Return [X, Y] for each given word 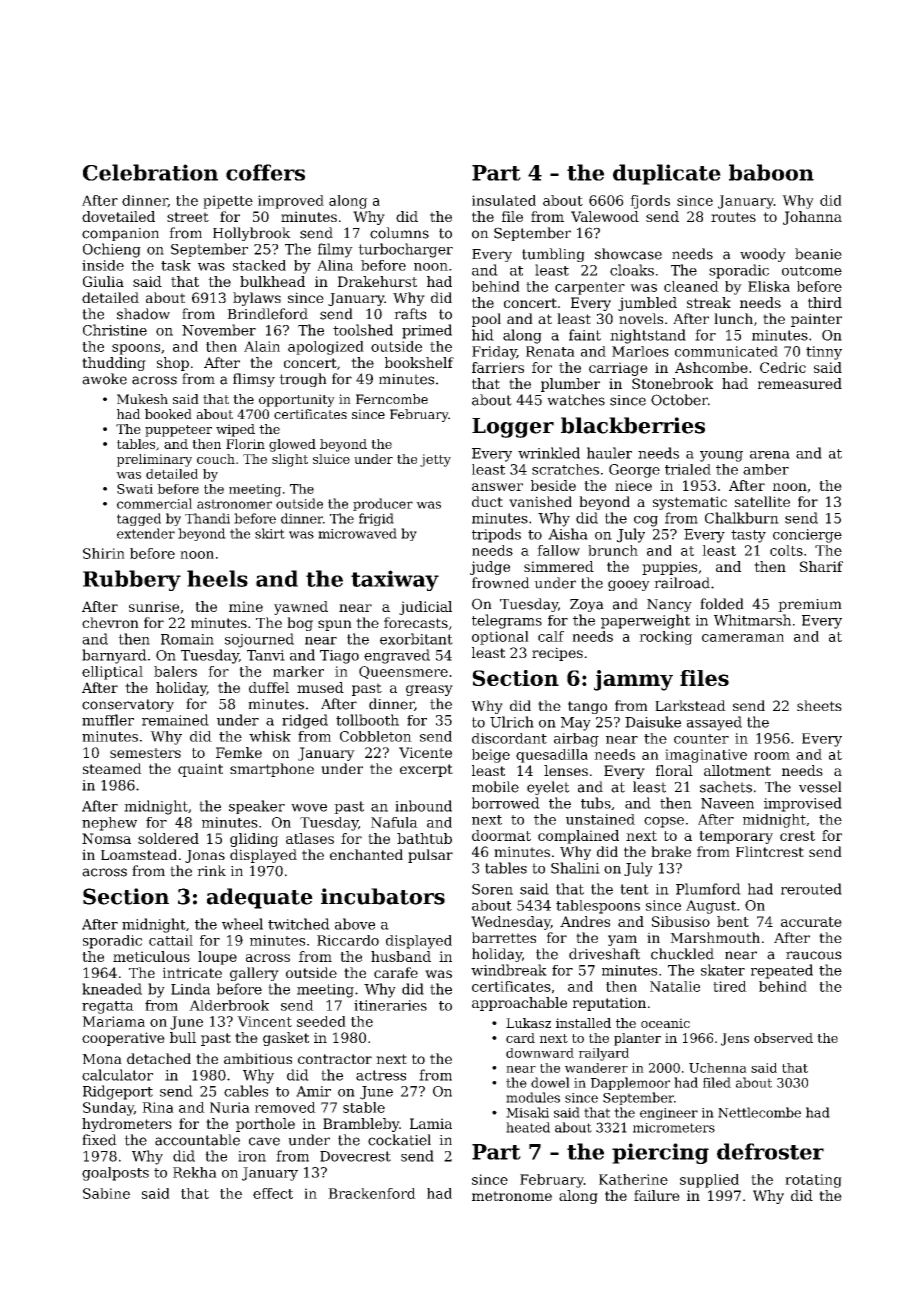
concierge [807, 536]
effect [273, 1193]
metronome [512, 1196]
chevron [110, 622]
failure [657, 1195]
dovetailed [118, 216]
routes [733, 217]
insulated [504, 200]
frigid [376, 519]
